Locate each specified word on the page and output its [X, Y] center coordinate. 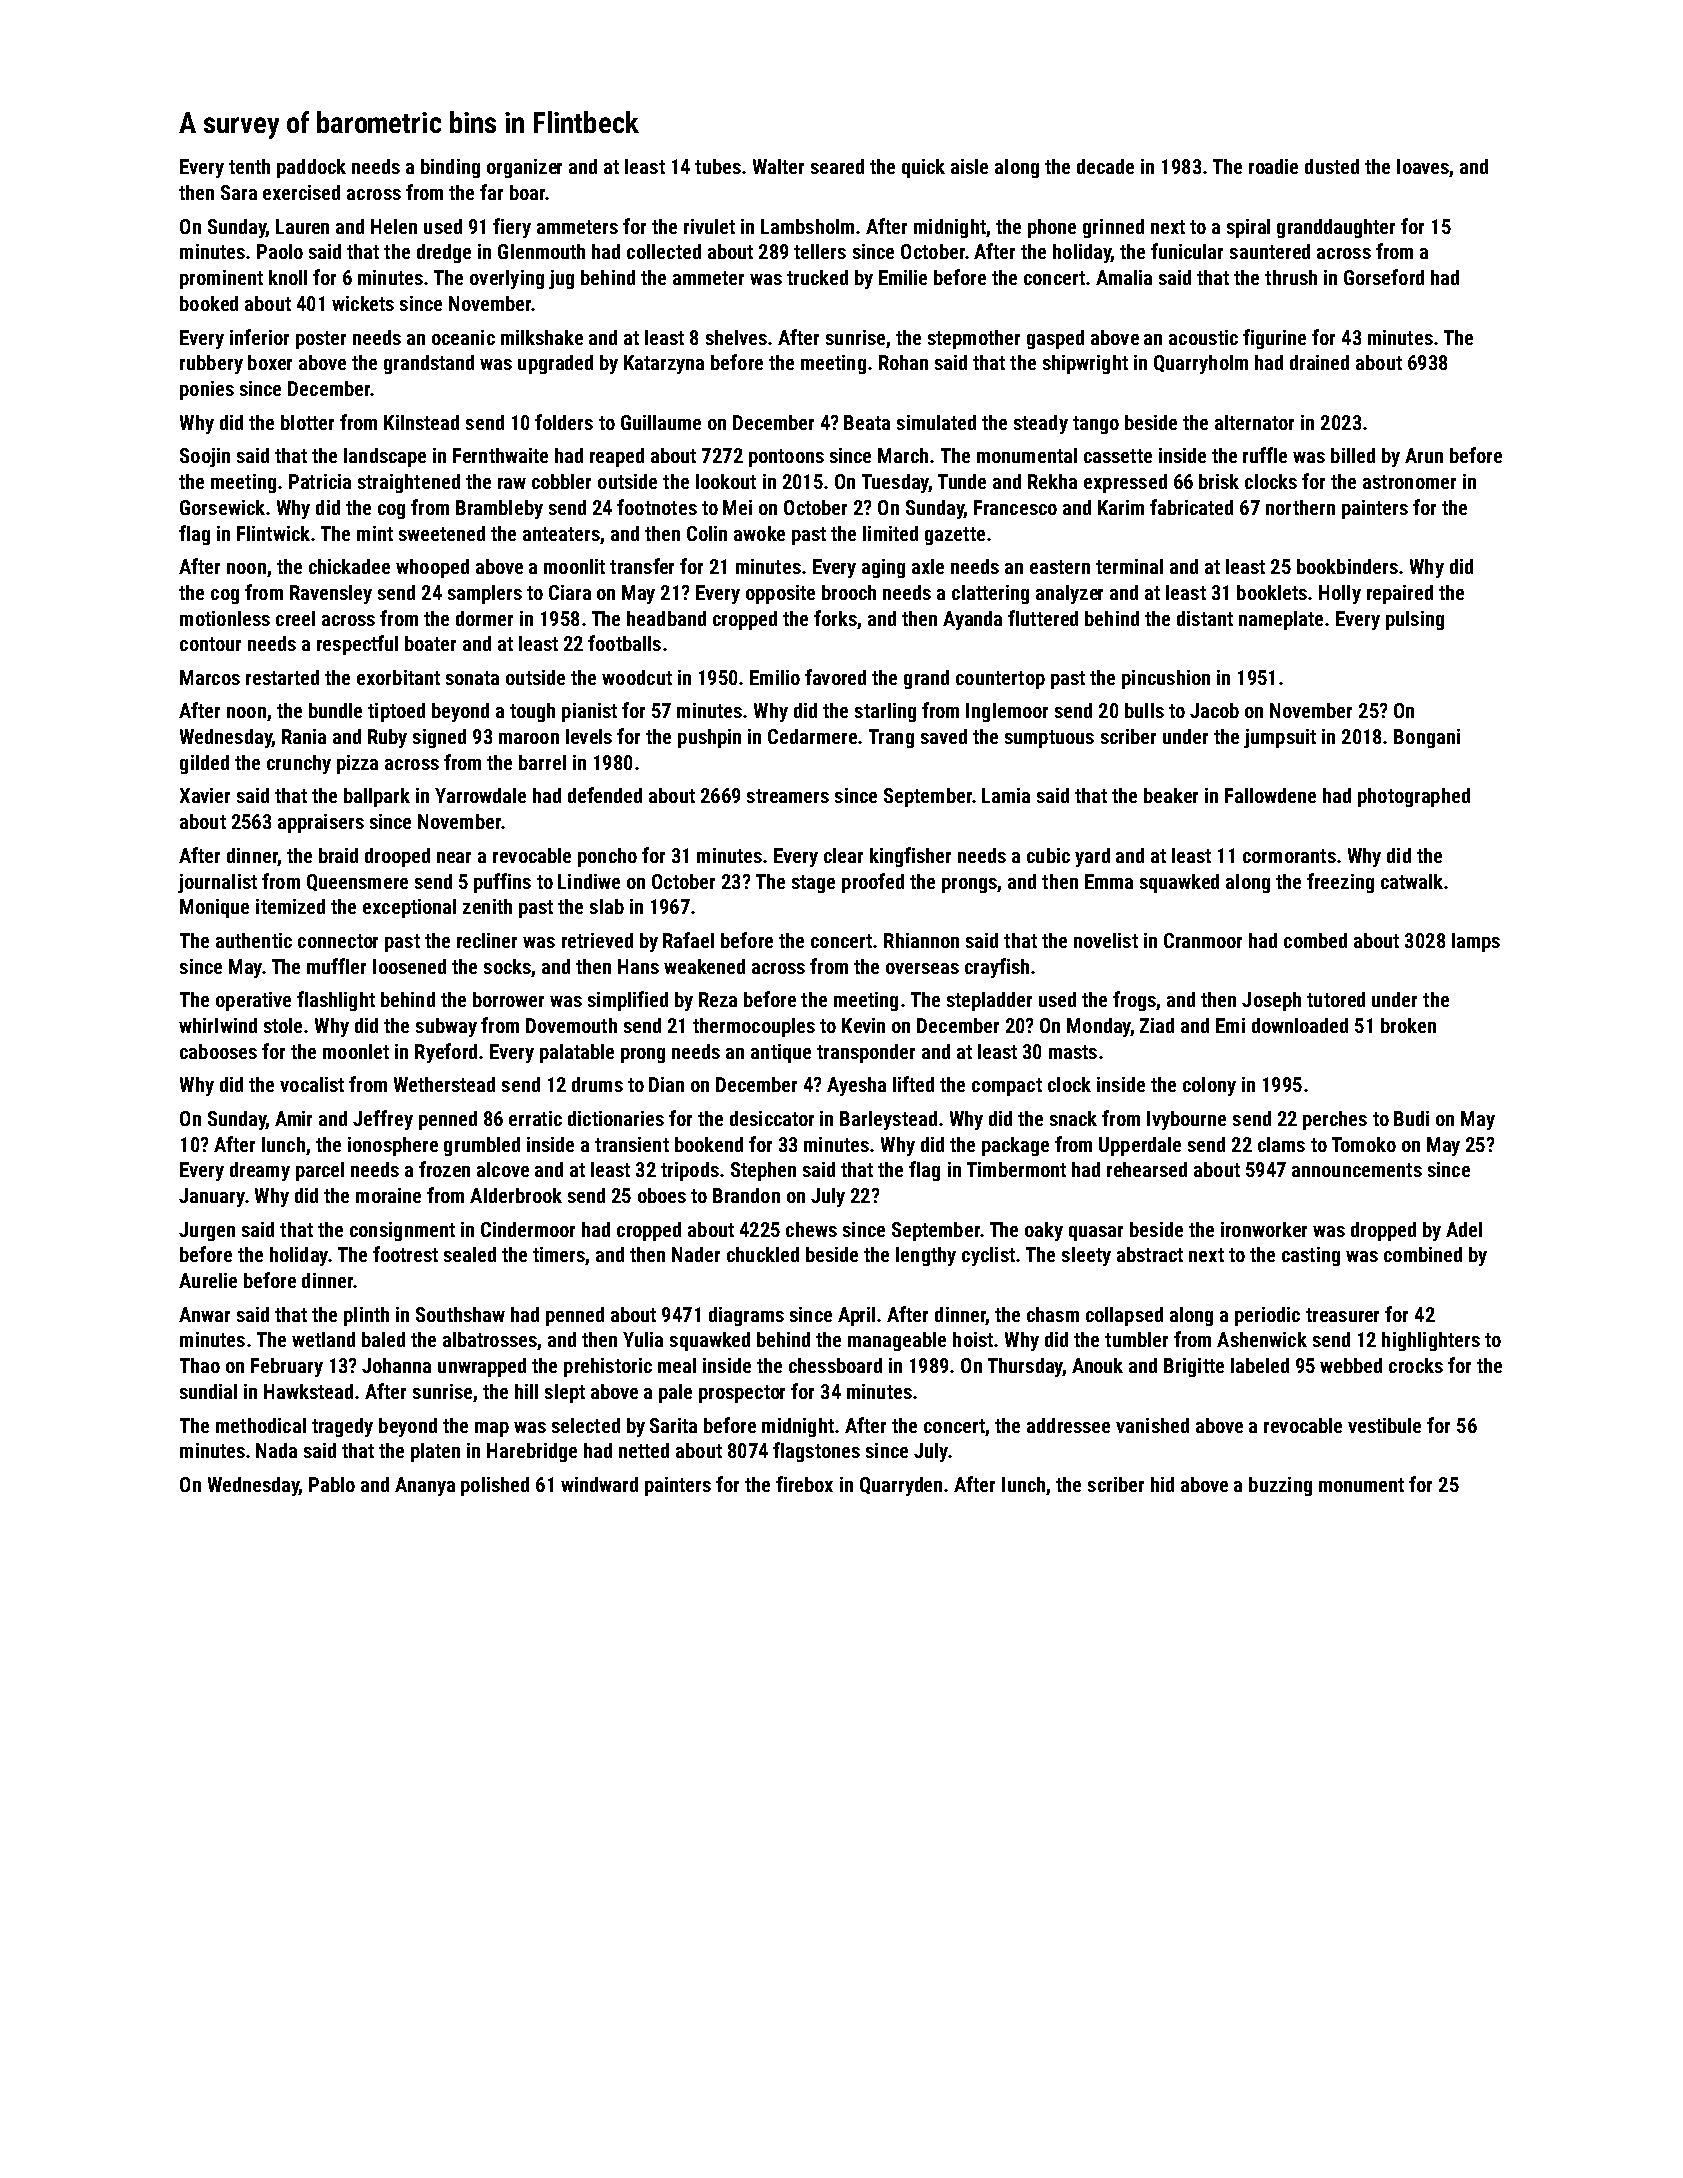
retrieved [597, 940]
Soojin [205, 457]
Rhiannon [921, 940]
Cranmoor [1203, 940]
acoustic [1203, 337]
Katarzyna [664, 364]
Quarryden [901, 1486]
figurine [1274, 339]
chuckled [763, 1254]
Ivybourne [1186, 1120]
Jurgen [207, 1231]
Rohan [903, 362]
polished [495, 1486]
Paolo [280, 251]
